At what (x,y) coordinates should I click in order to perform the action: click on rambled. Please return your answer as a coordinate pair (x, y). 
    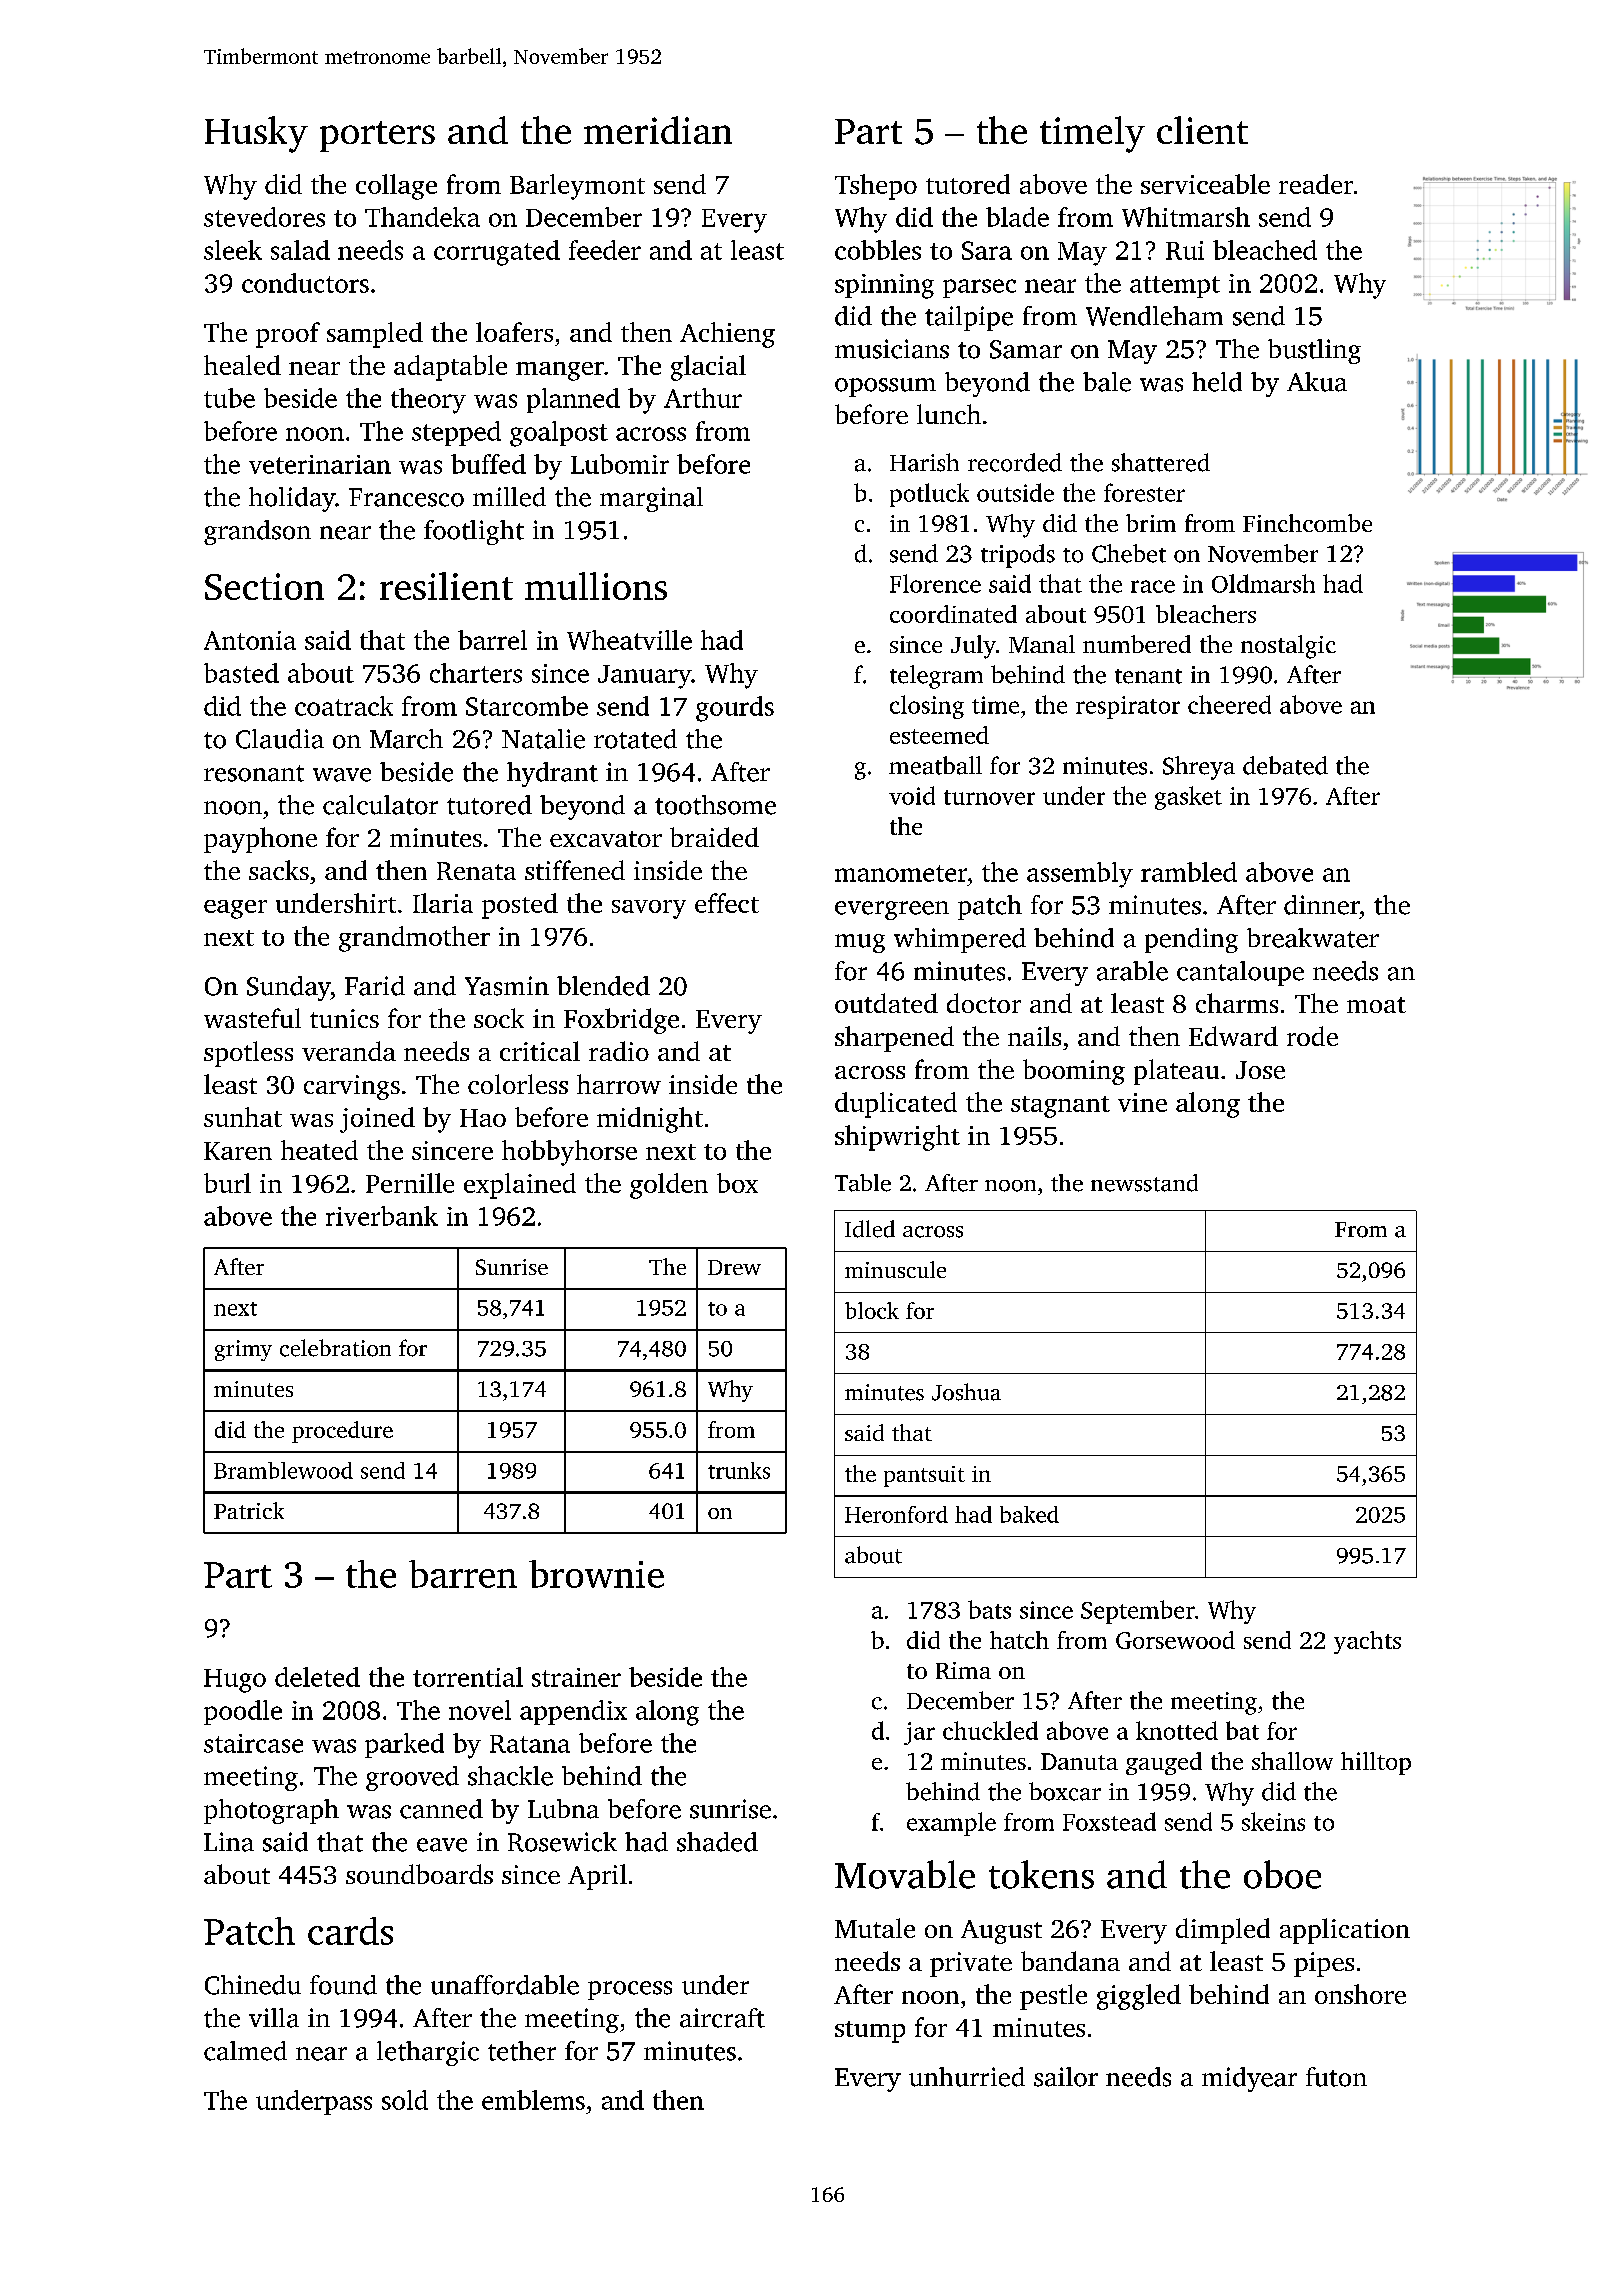
    Looking at the image, I should click on (1189, 872).
